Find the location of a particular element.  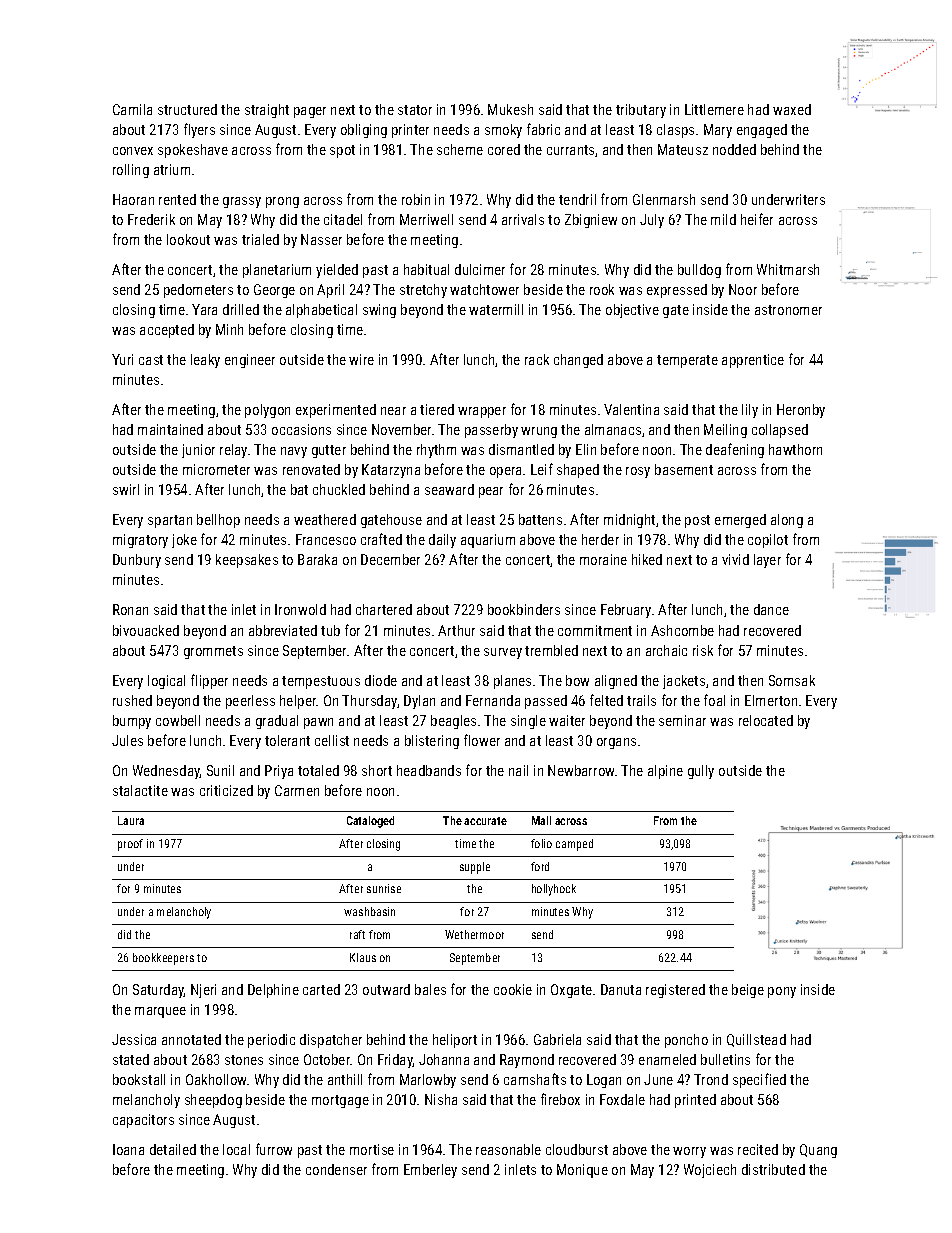

outward is located at coordinates (386, 989).
